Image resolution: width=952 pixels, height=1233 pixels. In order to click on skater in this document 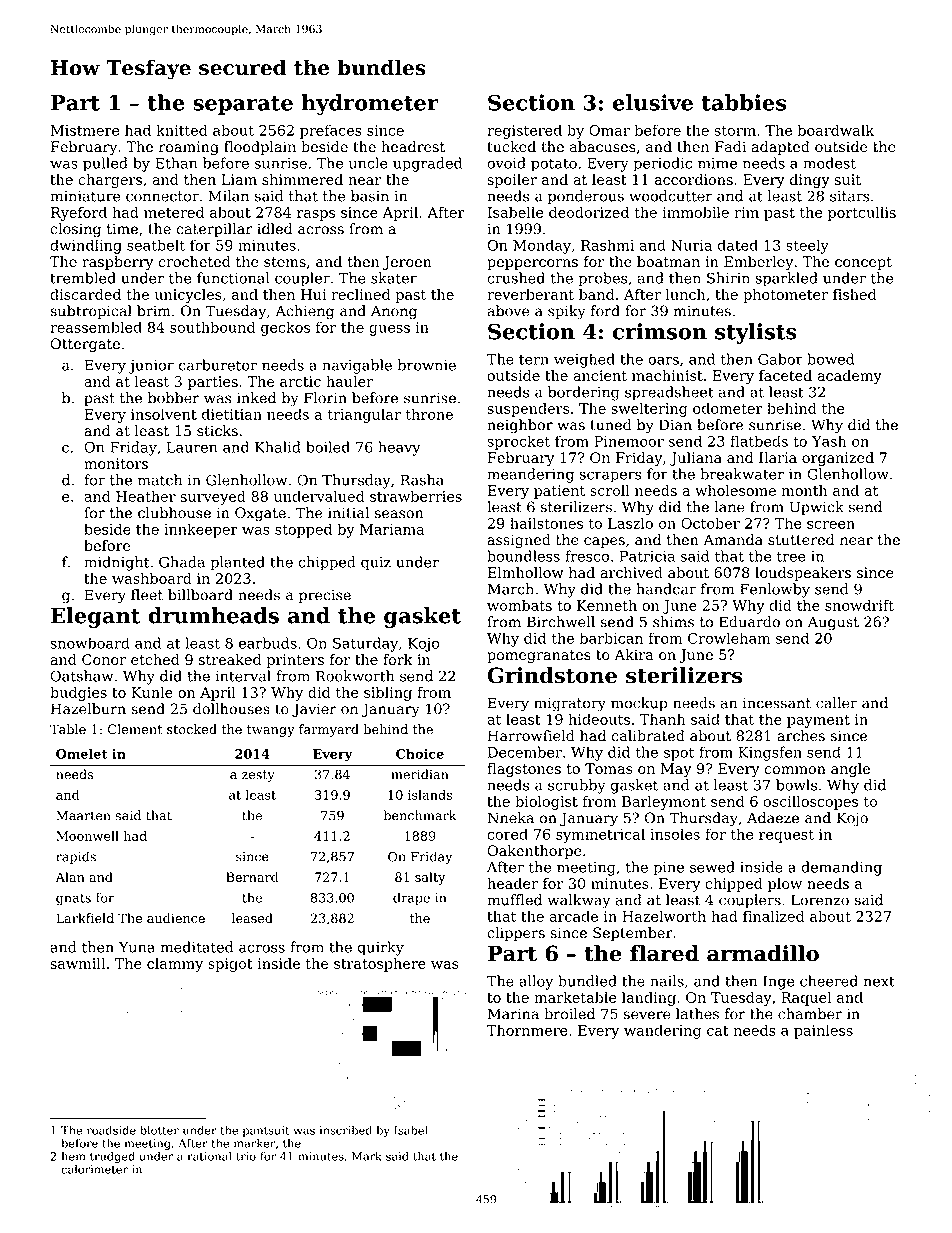, I will do `click(394, 278)`.
